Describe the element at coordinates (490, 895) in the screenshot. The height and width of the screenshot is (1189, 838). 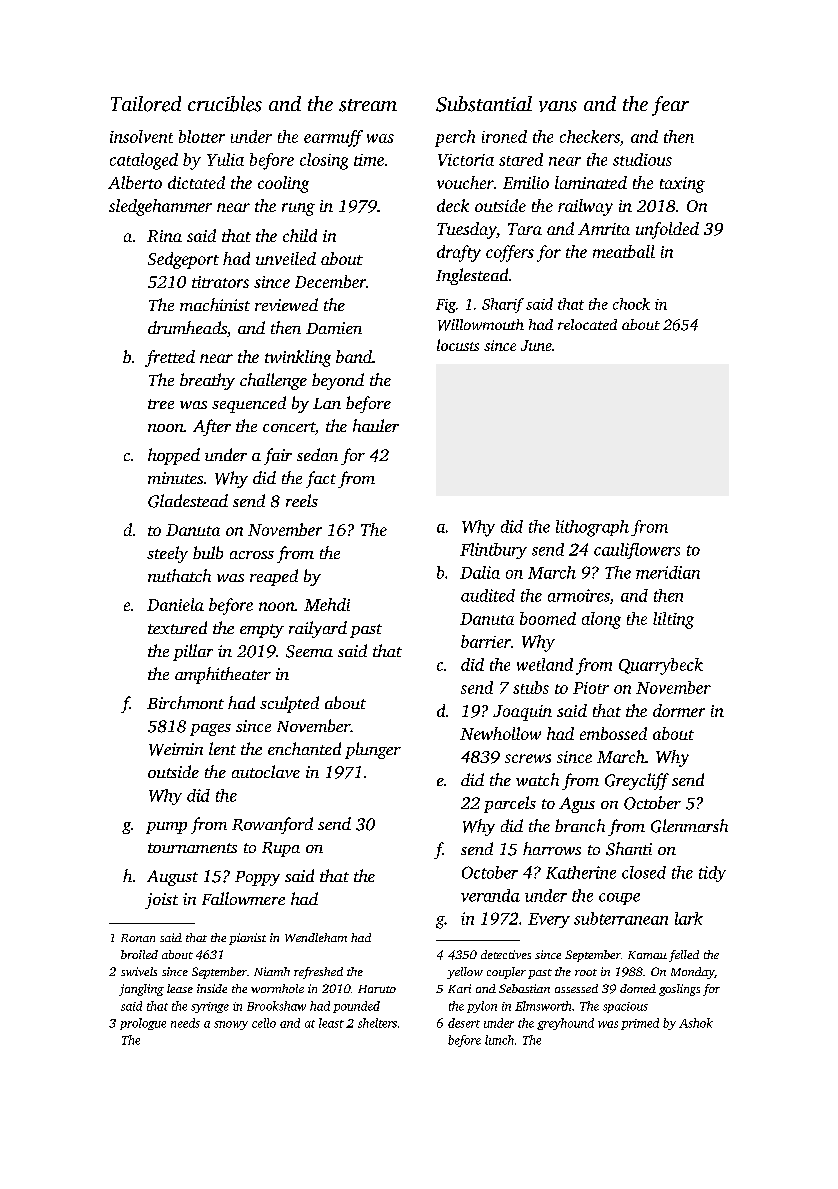
I see `veranda` at that location.
